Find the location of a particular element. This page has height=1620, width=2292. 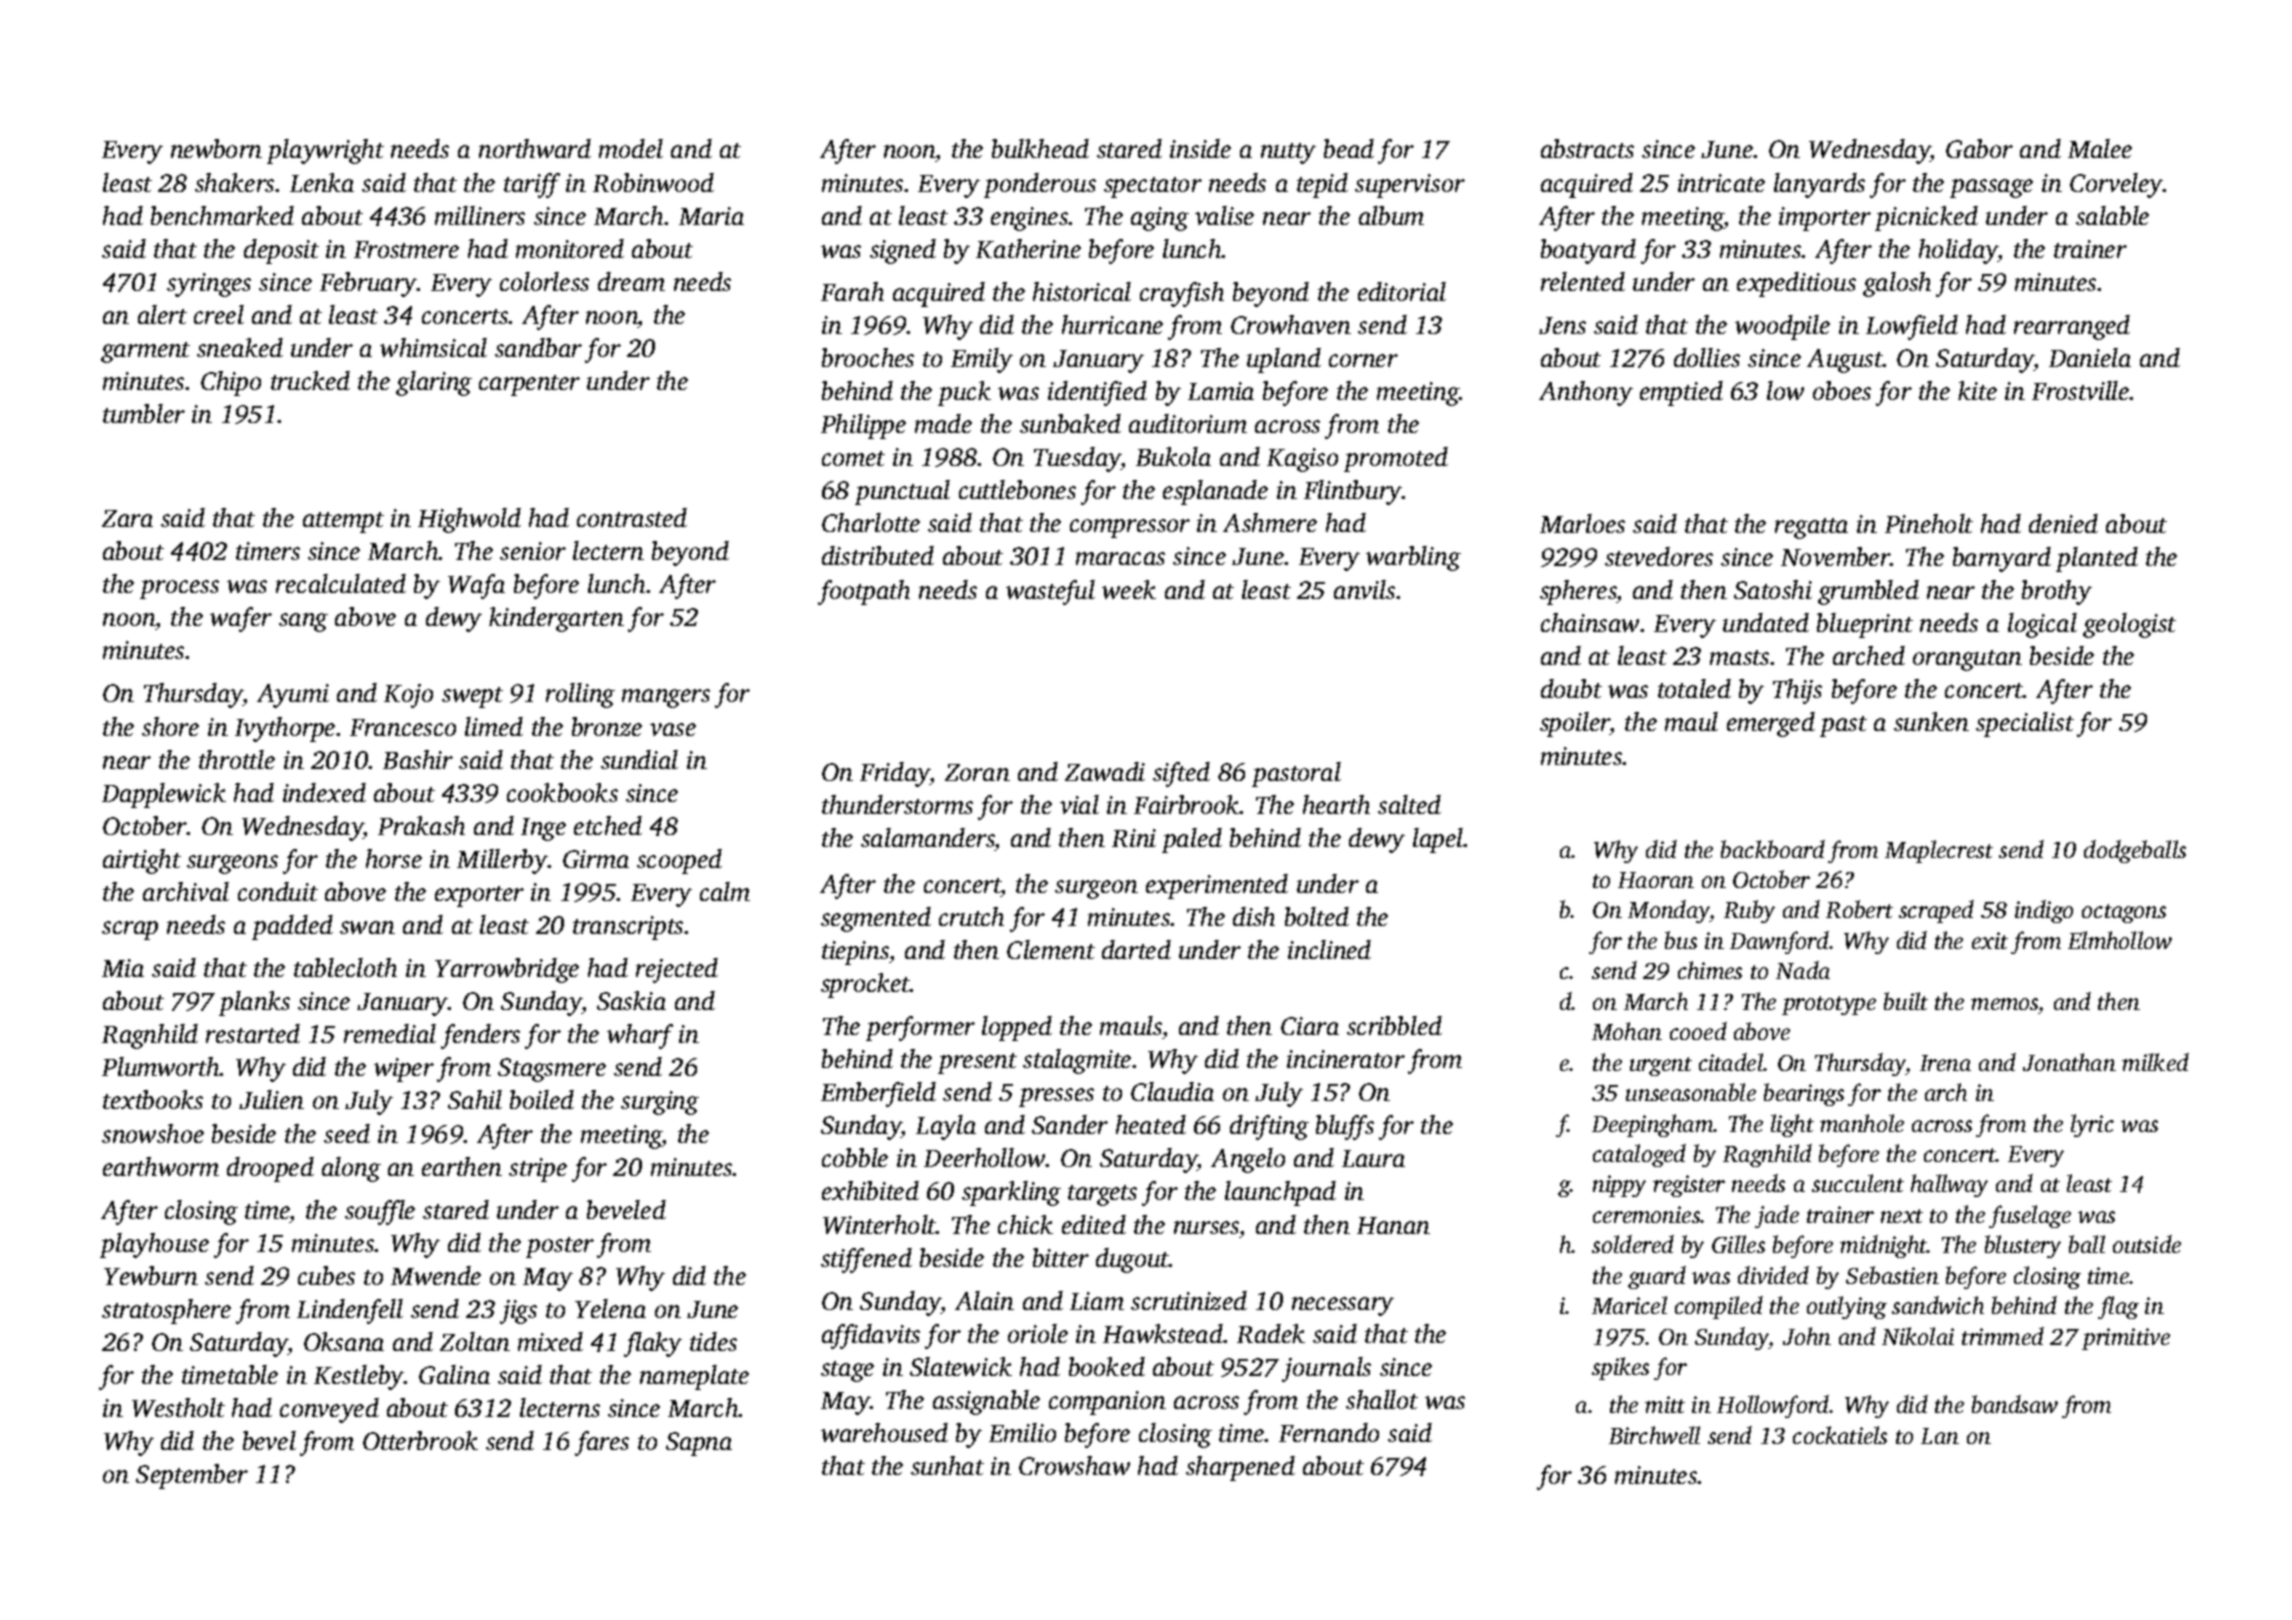

bead is located at coordinates (1349, 148).
